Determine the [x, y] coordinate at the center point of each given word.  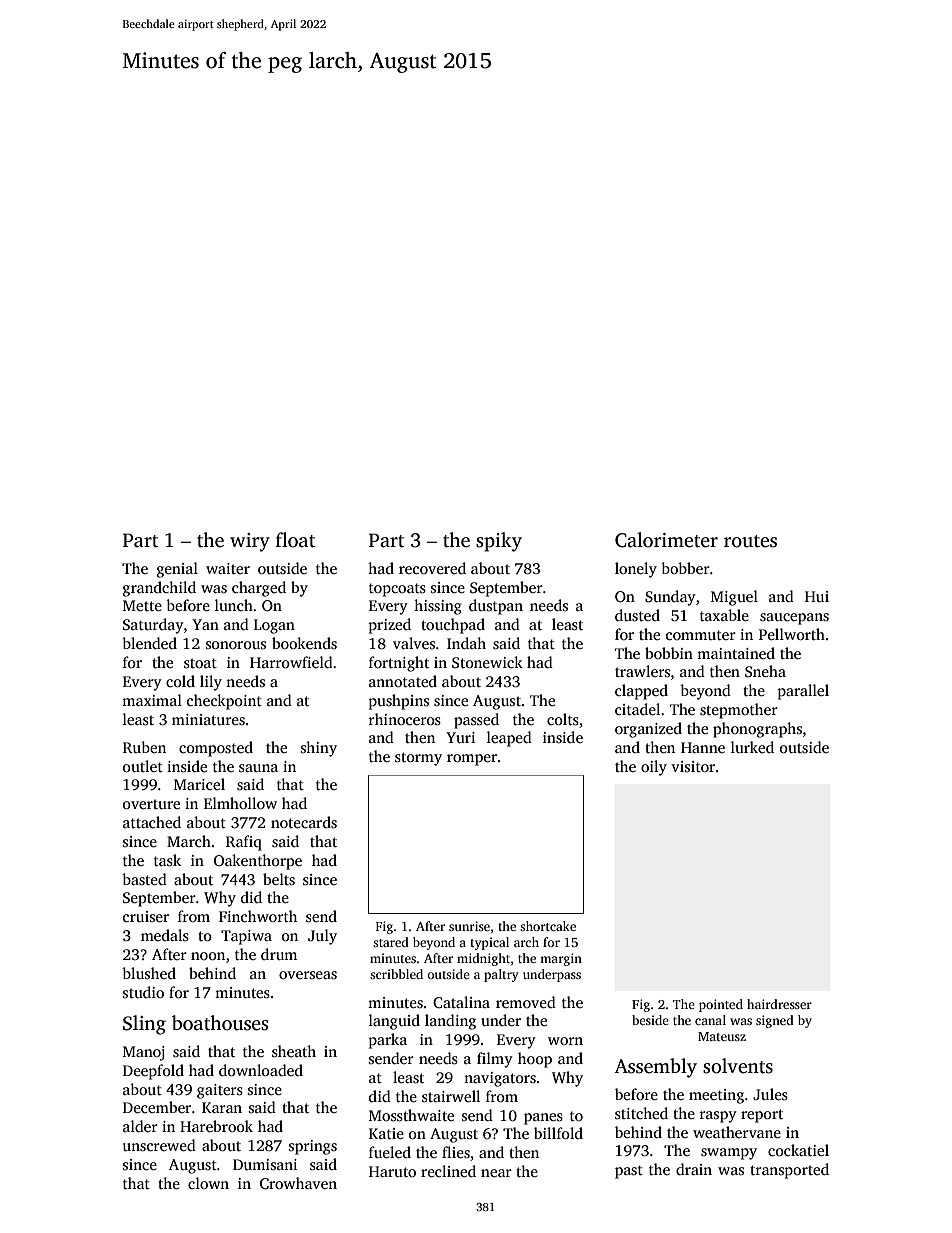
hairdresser [779, 1004]
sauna [258, 768]
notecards [304, 822]
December [157, 1107]
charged [259, 589]
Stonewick [487, 662]
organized [648, 730]
